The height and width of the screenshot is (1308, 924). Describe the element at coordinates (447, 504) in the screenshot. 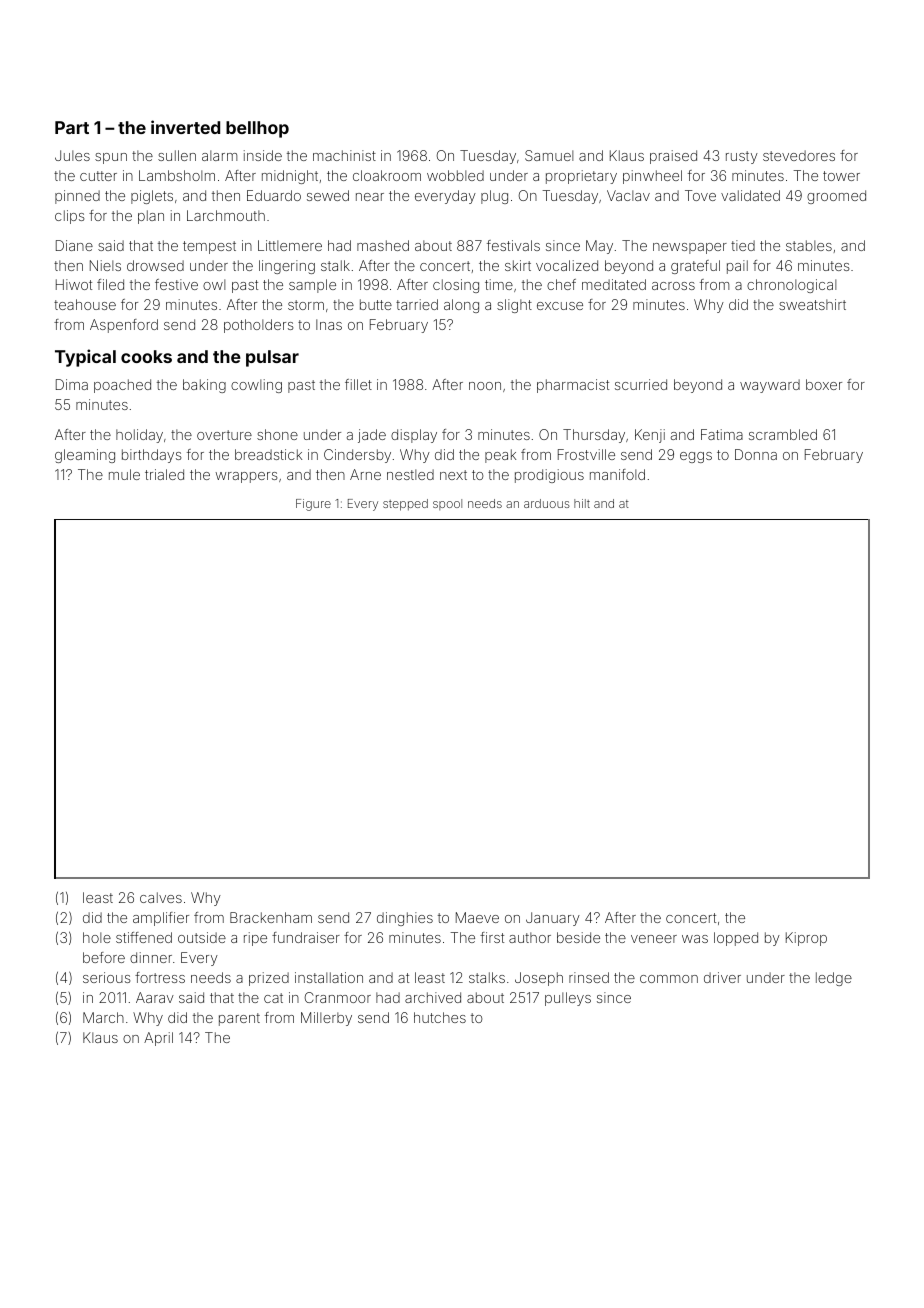

I see `spool` at that location.
